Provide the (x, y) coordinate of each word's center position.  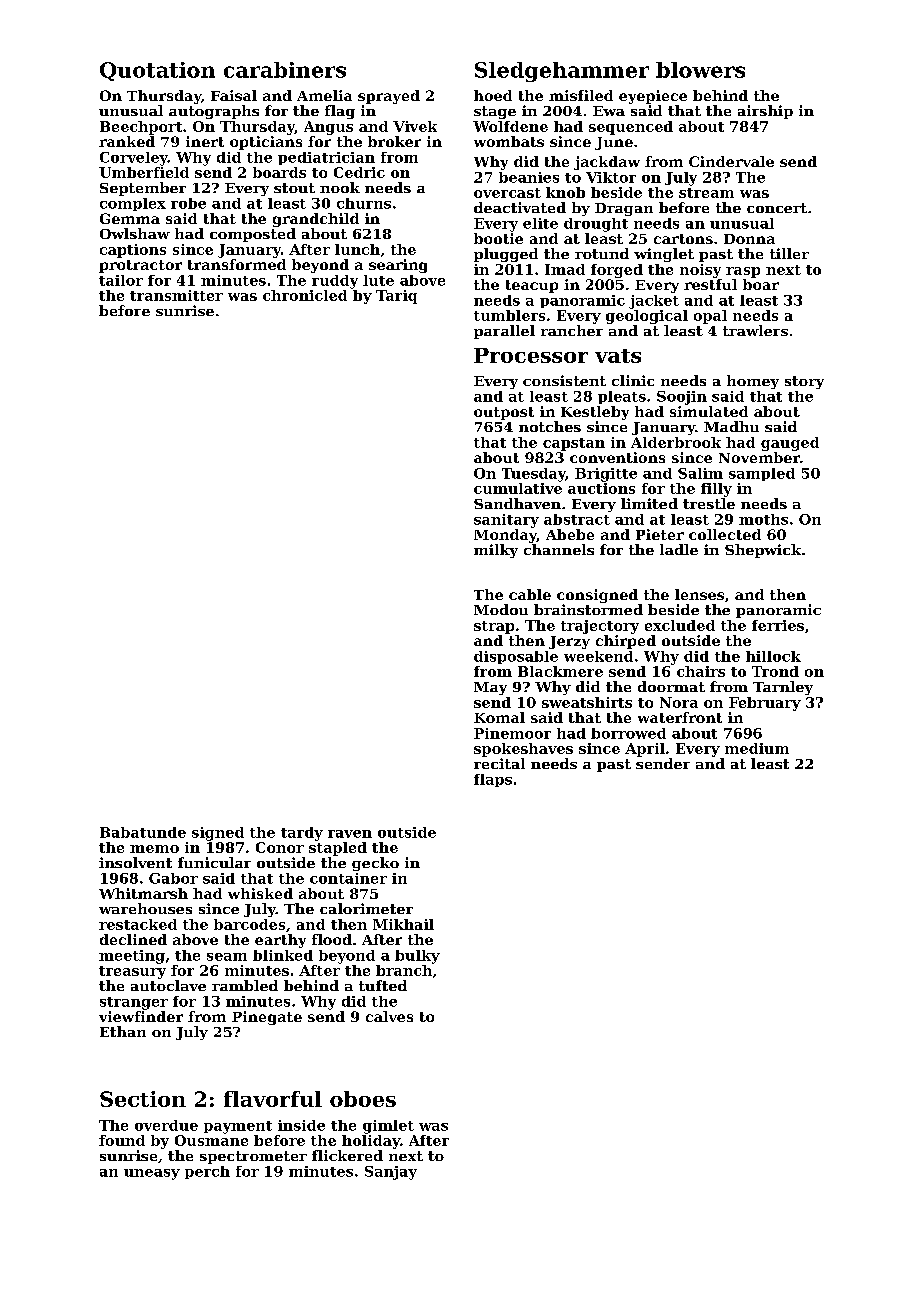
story (804, 382)
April (645, 750)
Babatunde (143, 832)
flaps (493, 780)
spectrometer (253, 1157)
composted (253, 235)
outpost (504, 413)
